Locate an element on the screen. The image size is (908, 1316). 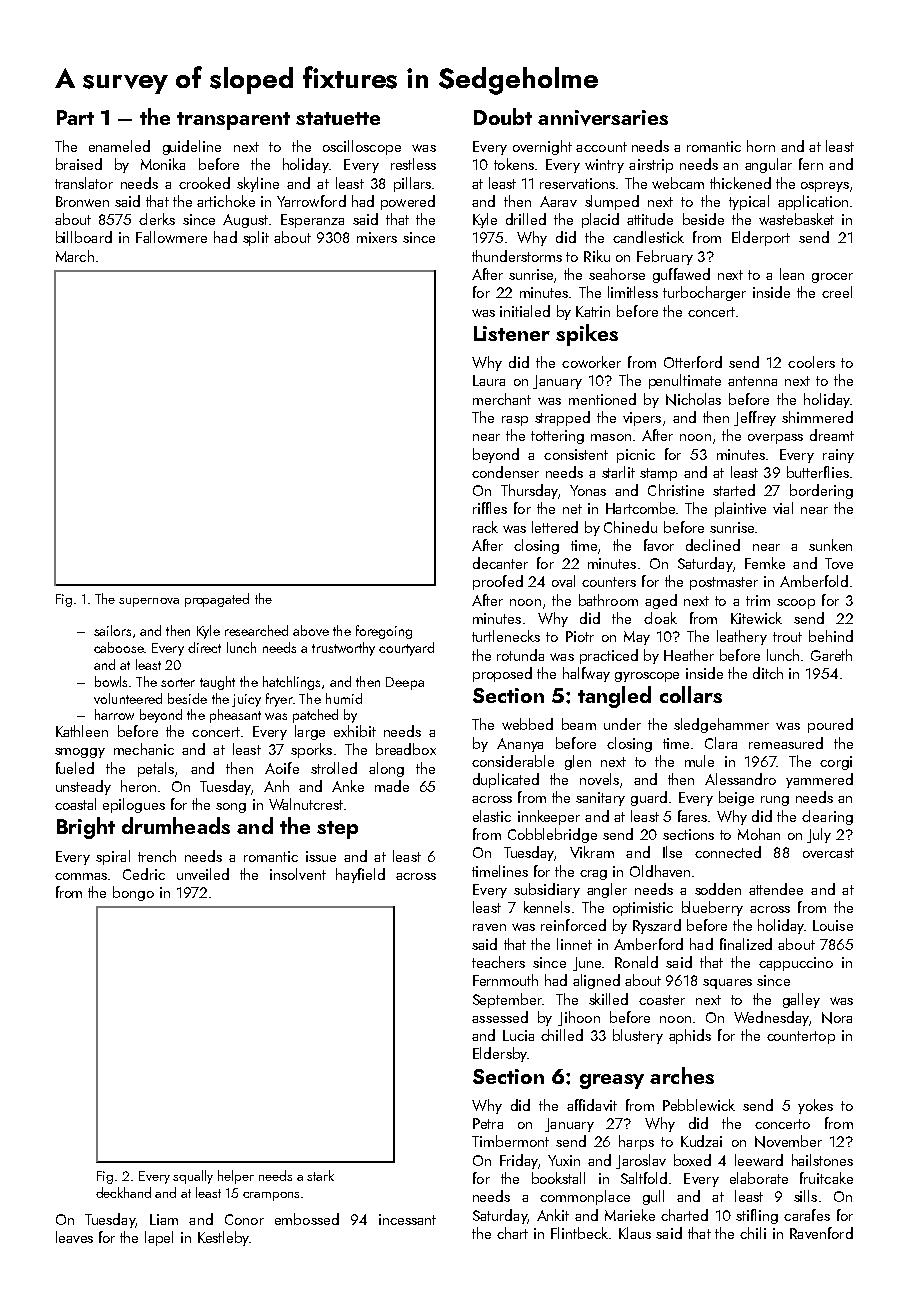
smoggy is located at coordinates (80, 753).
